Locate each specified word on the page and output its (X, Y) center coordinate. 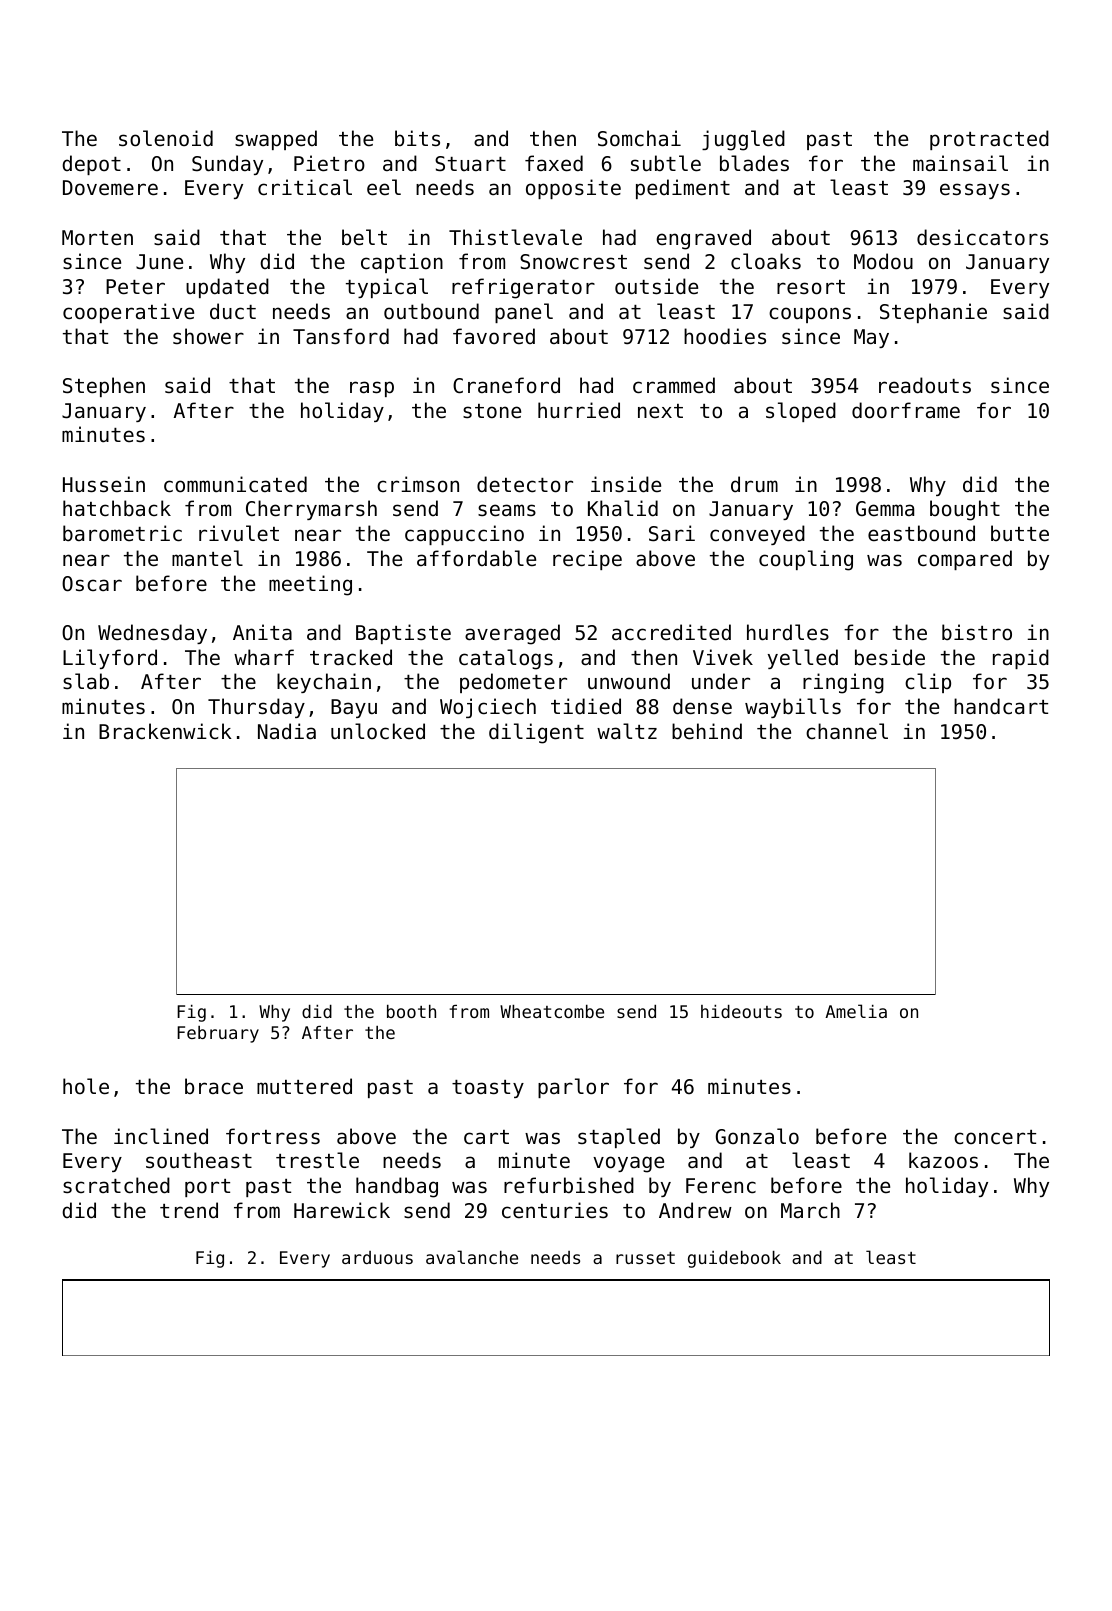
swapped (276, 140)
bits (417, 138)
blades (754, 163)
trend (189, 1210)
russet (645, 1258)
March (810, 1210)
